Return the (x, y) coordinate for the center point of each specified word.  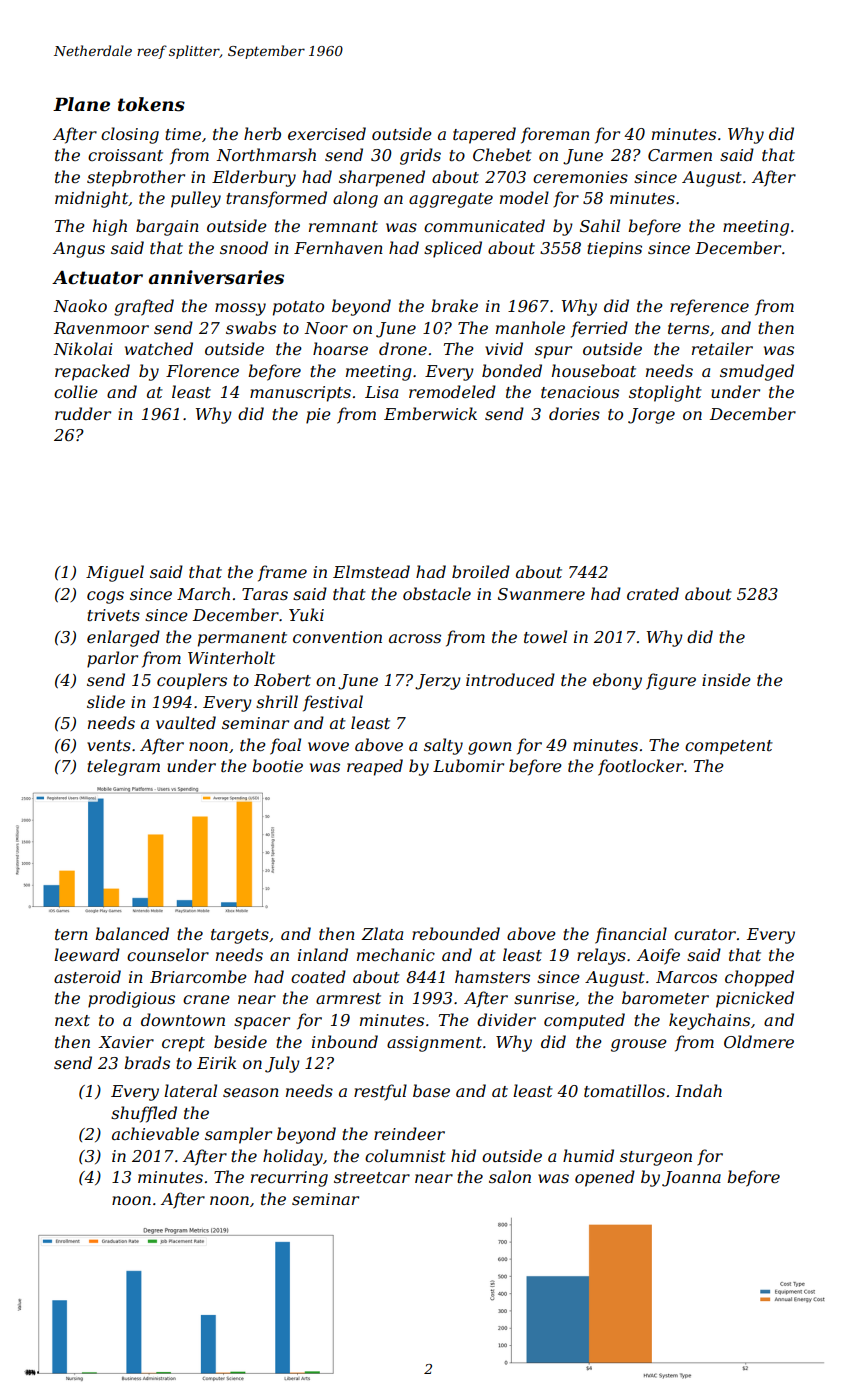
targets (240, 936)
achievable (155, 1133)
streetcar (372, 1177)
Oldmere (759, 1041)
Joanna (691, 1179)
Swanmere (541, 594)
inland (323, 954)
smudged (757, 372)
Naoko (80, 305)
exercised (327, 133)
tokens (151, 104)
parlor (112, 659)
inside (726, 679)
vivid (504, 348)
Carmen (680, 155)
